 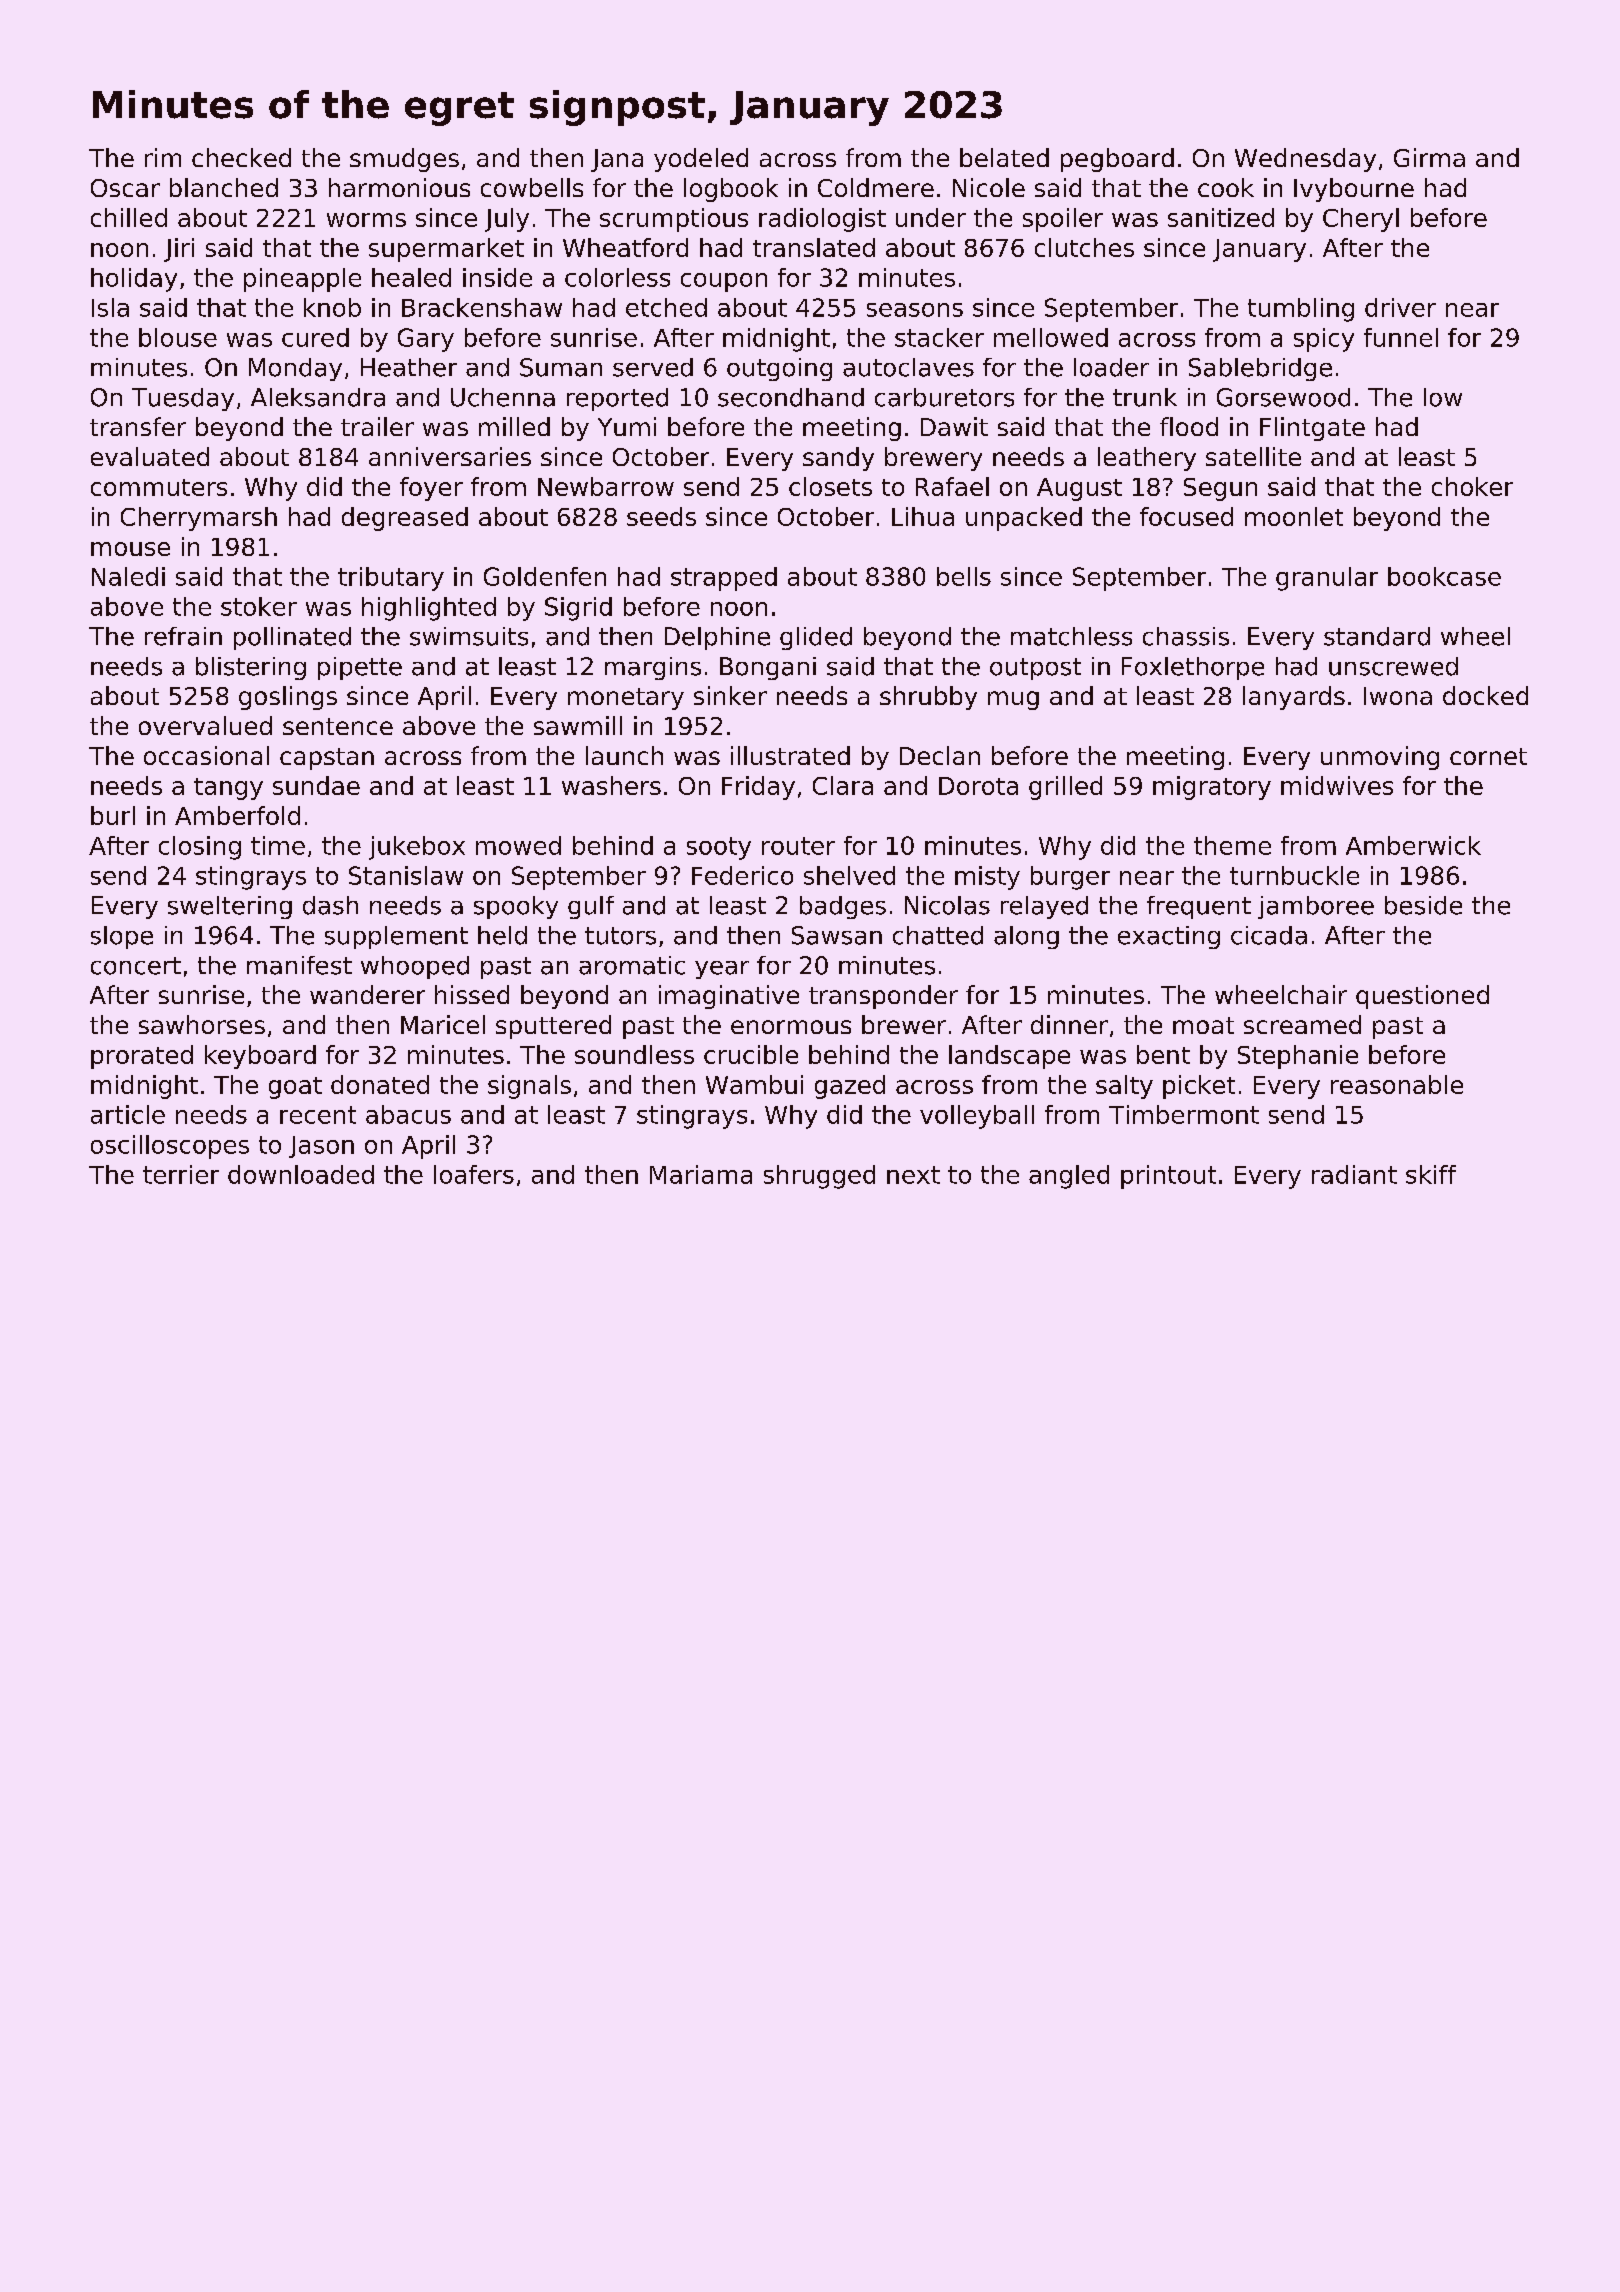 What do you see at coordinates (814, 247) in the page?
I see `translated` at bounding box center [814, 247].
